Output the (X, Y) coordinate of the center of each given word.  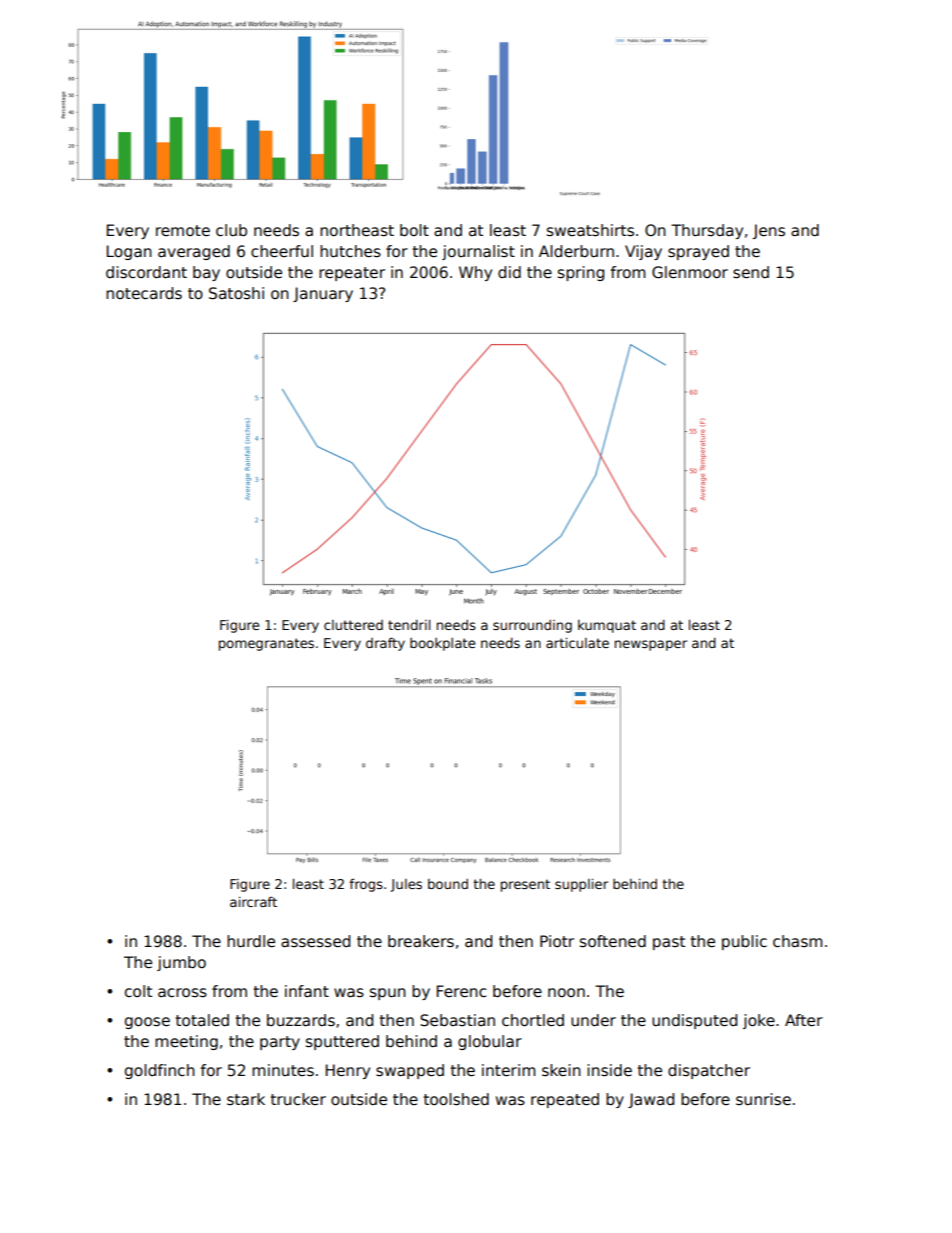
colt (138, 991)
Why (475, 273)
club (231, 230)
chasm (798, 941)
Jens (769, 231)
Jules (406, 885)
